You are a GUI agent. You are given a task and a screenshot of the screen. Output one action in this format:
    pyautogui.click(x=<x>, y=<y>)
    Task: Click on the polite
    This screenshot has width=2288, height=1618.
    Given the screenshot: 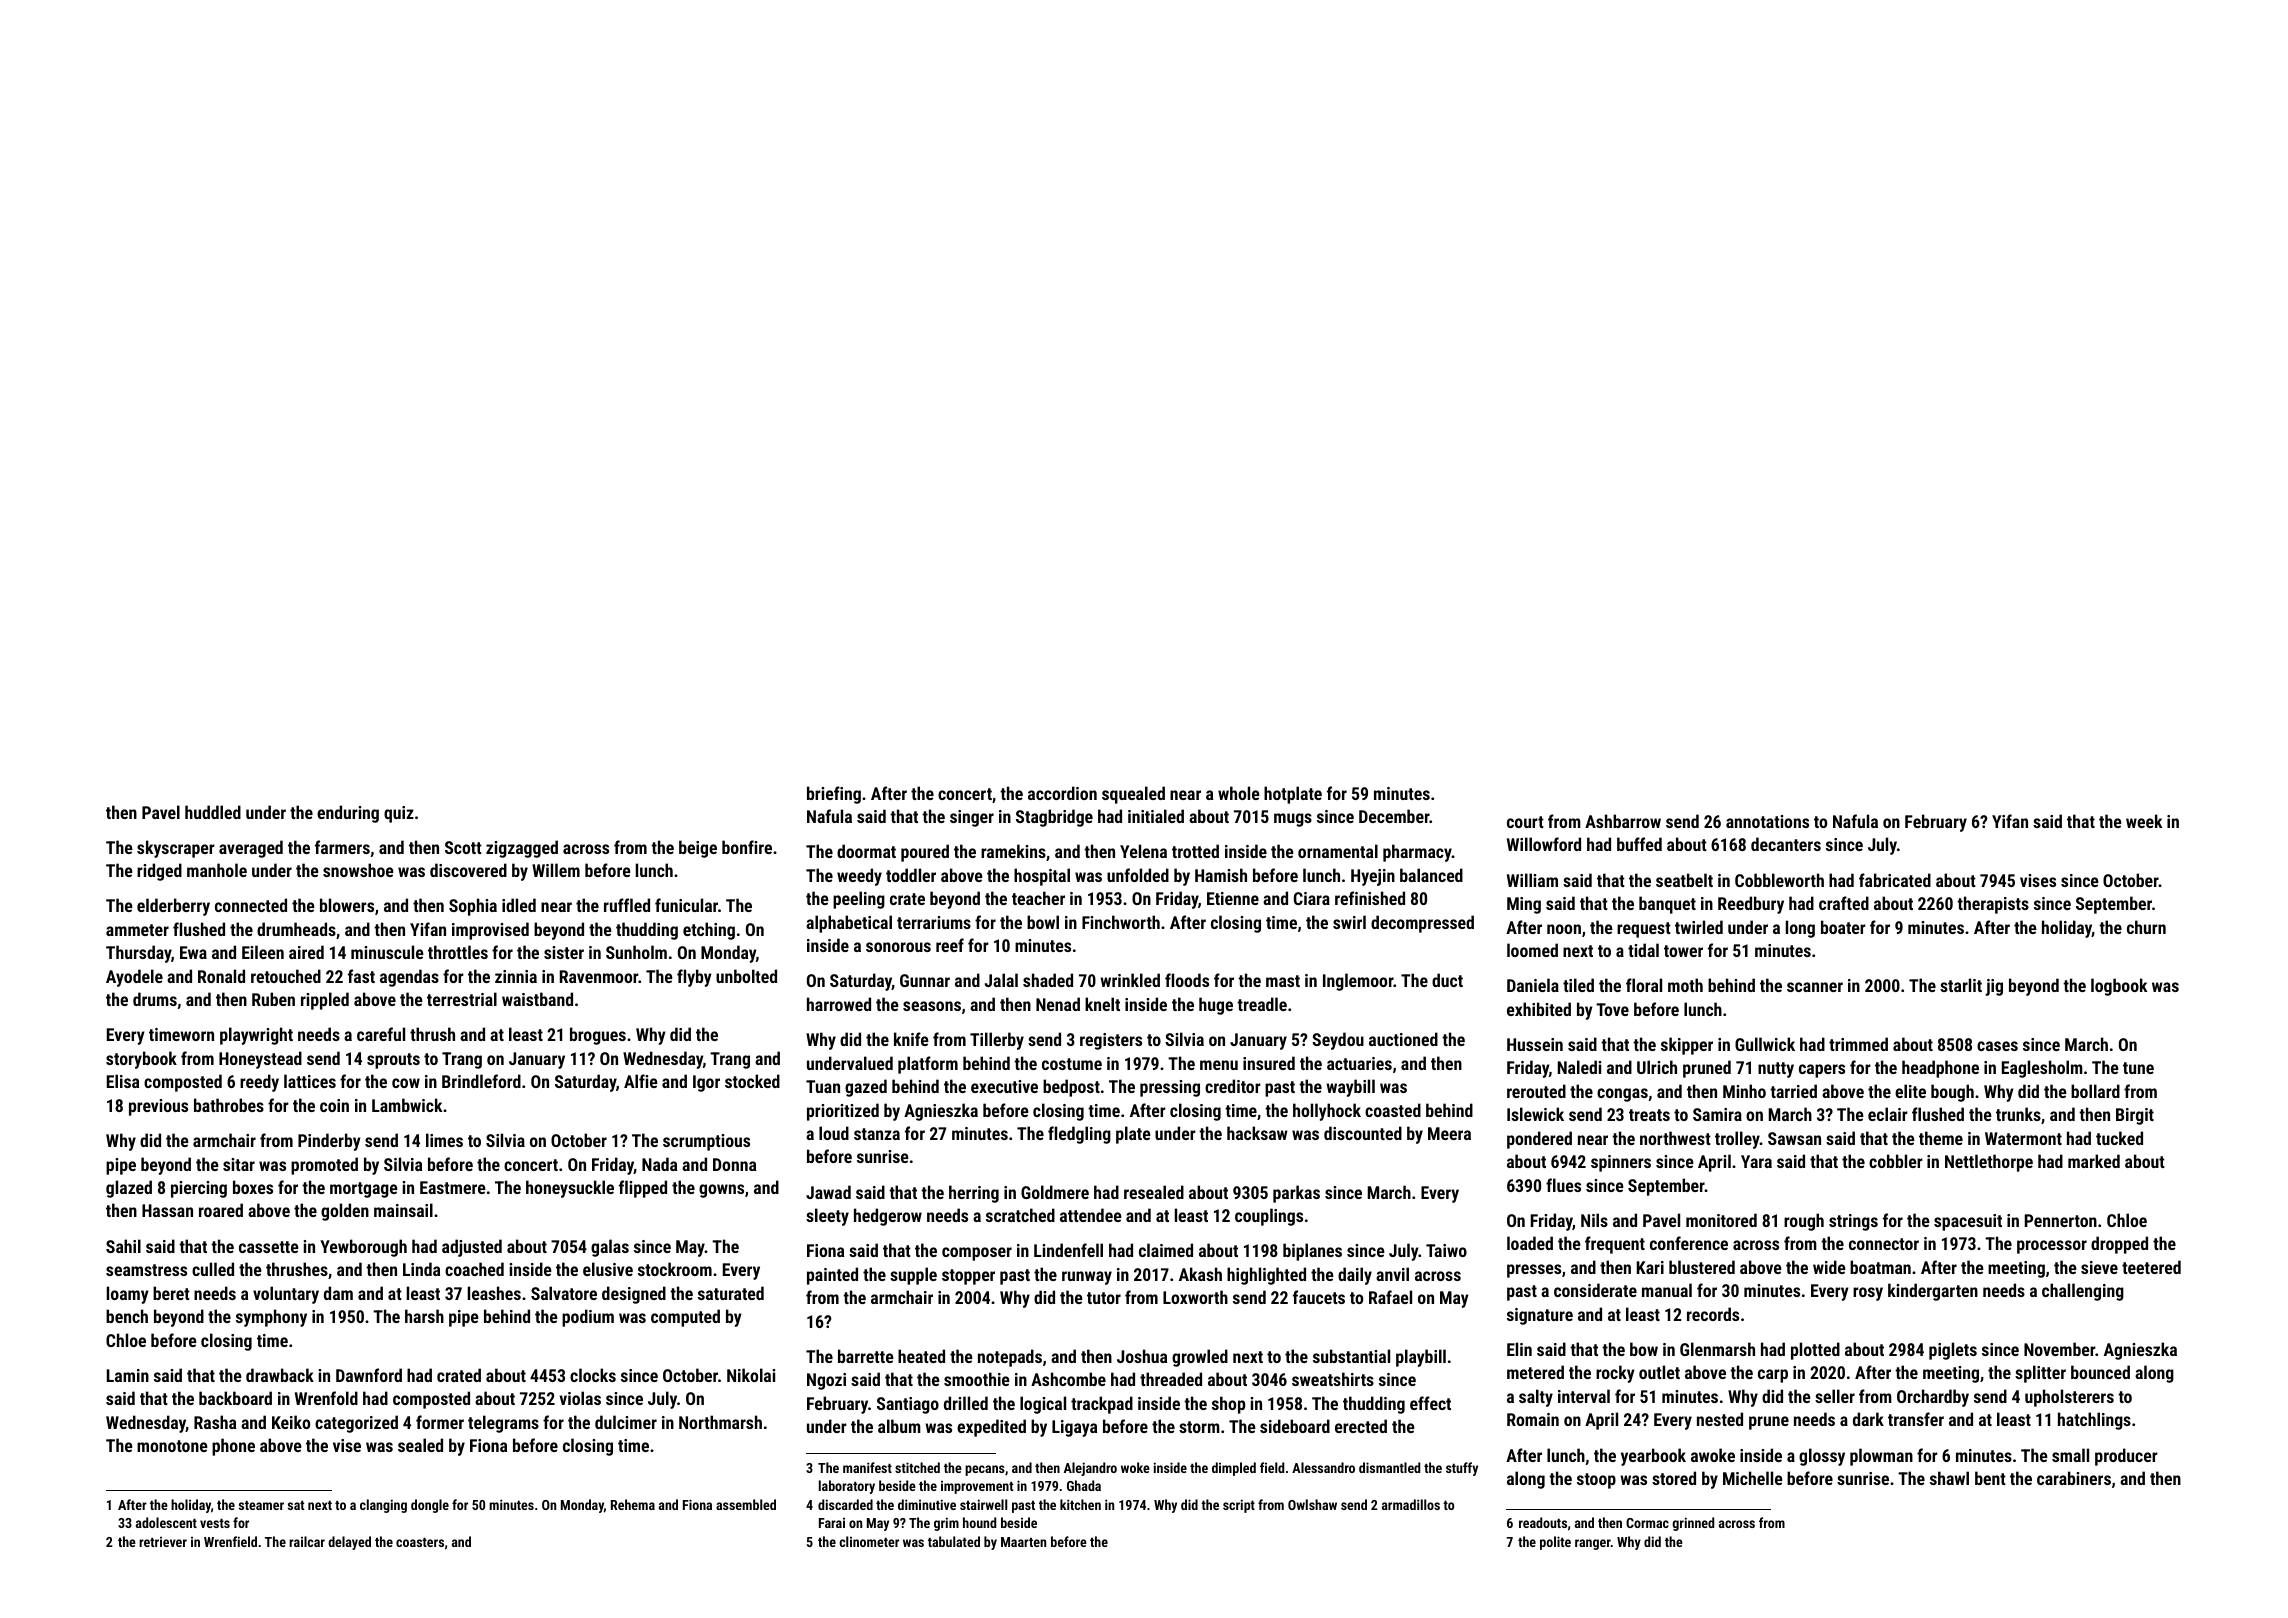 What is the action you would take?
    pyautogui.click(x=1555, y=1543)
